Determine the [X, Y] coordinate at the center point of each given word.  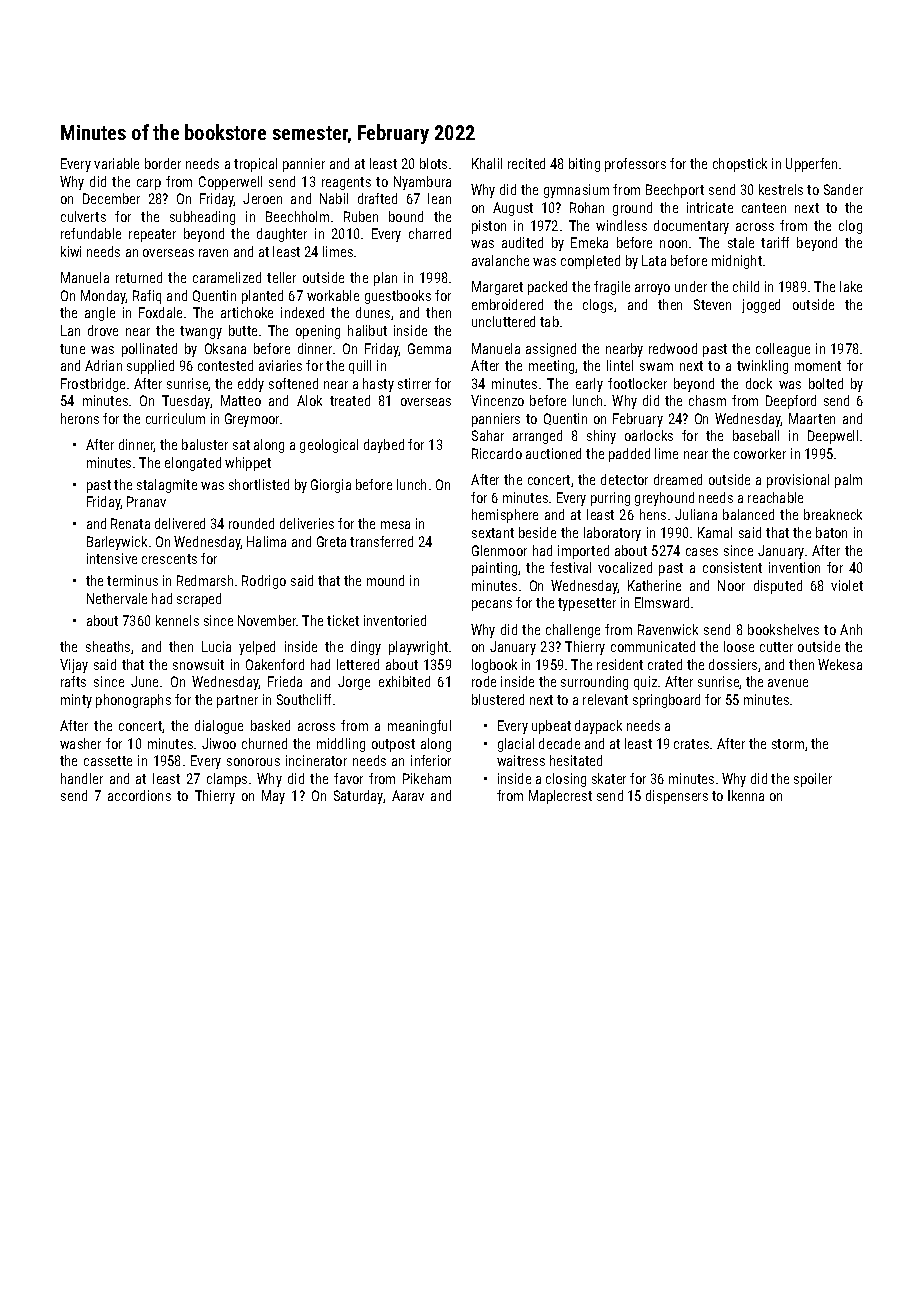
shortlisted [259, 484]
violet [847, 585]
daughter [282, 235]
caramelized [227, 277]
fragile [612, 288]
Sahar [488, 435]
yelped [257, 648]
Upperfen [811, 165]
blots [433, 163]
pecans [492, 605]
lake [851, 286]
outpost [393, 745]
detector [624, 479]
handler [82, 778]
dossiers [733, 664]
